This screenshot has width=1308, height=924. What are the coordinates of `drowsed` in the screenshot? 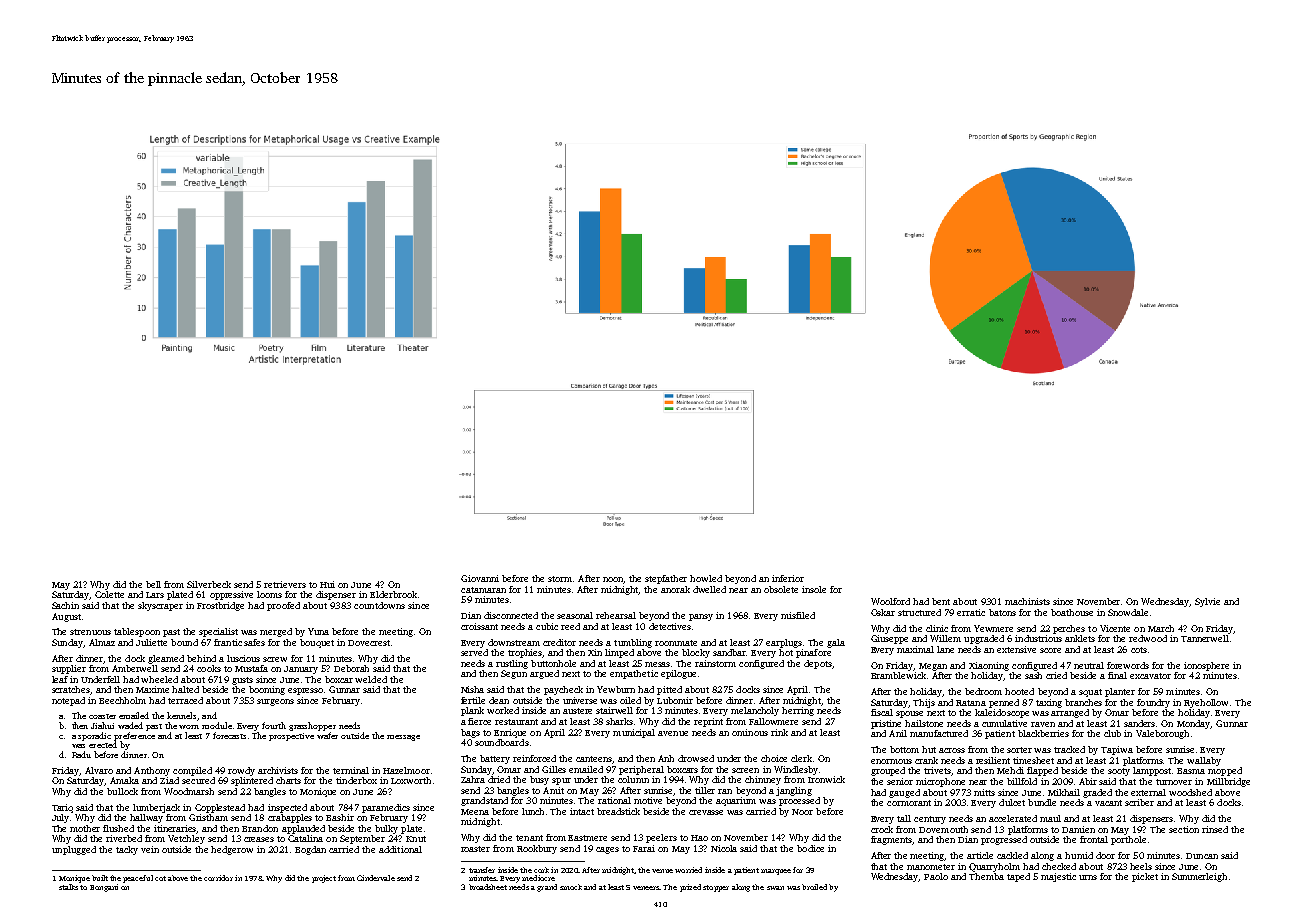 It's located at (696, 758).
